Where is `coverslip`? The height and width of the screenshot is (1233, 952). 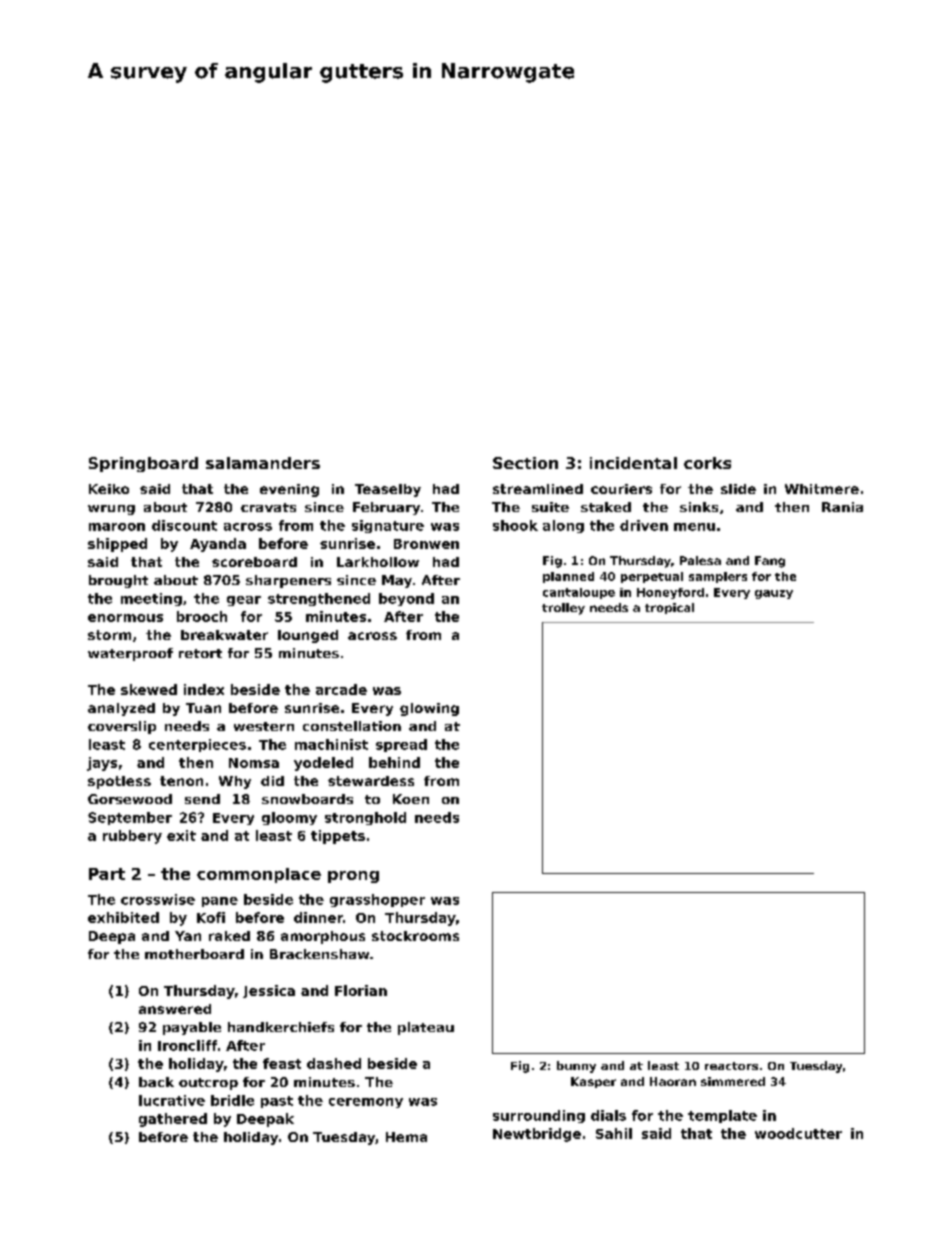
coverslip is located at coordinates (122, 727).
